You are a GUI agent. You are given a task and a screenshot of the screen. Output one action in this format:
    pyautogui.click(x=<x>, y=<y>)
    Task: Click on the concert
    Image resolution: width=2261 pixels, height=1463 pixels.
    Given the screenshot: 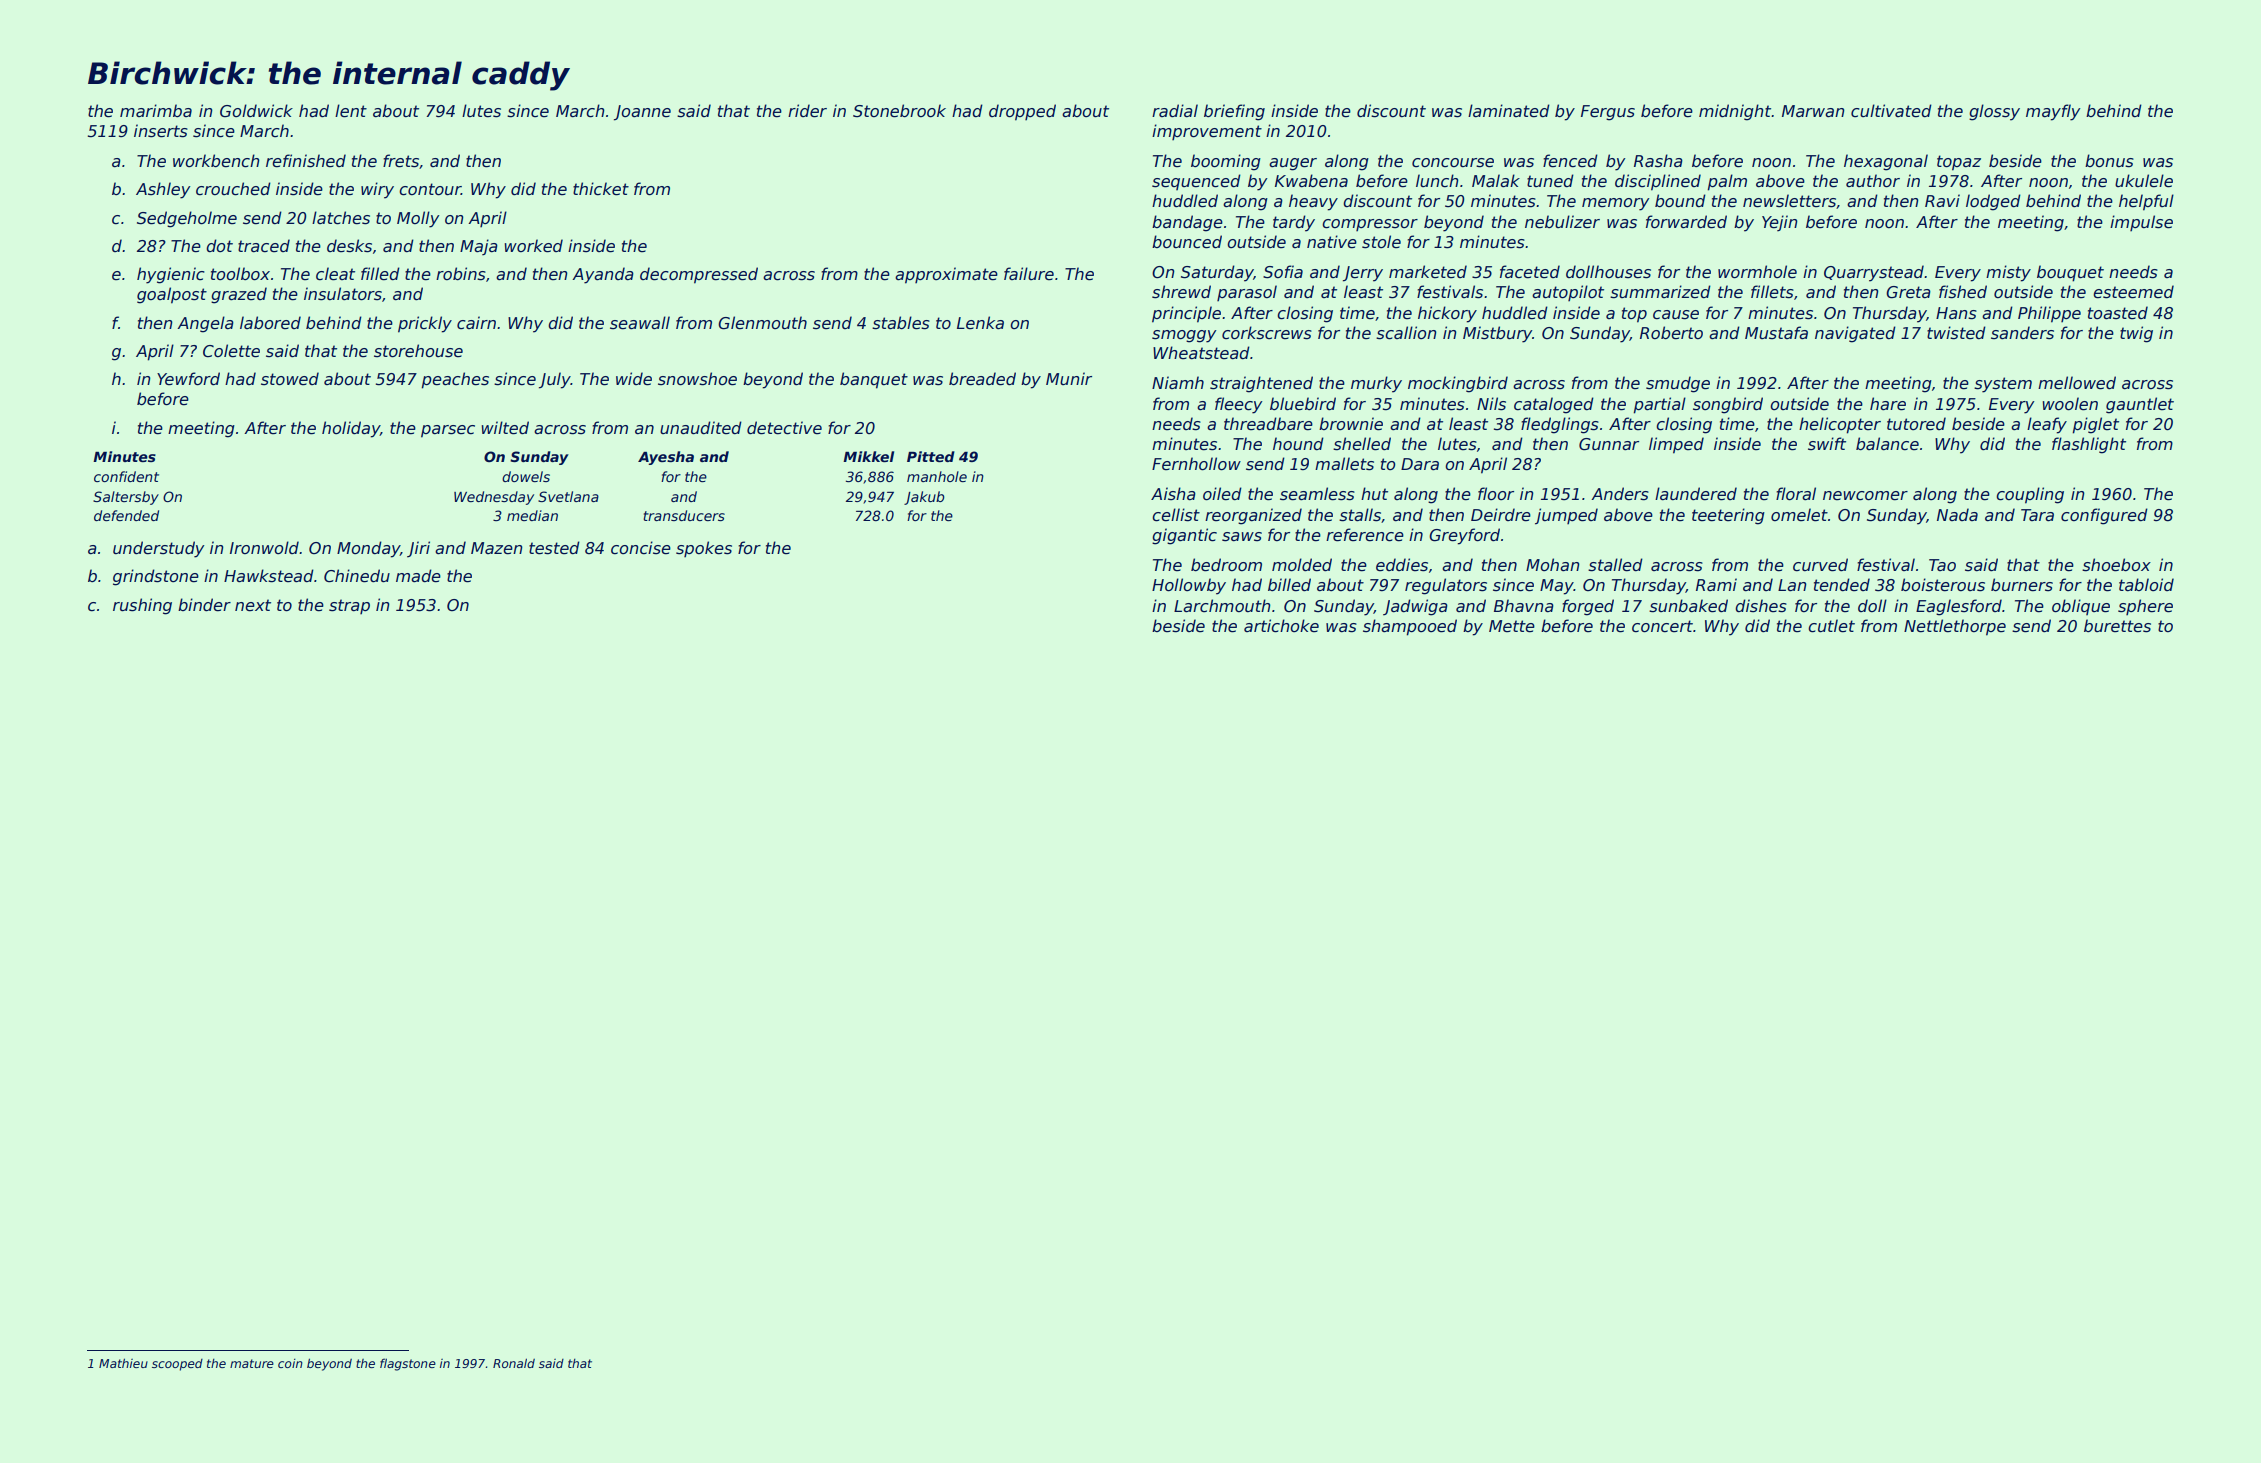 What is the action you would take?
    pyautogui.click(x=1662, y=626)
